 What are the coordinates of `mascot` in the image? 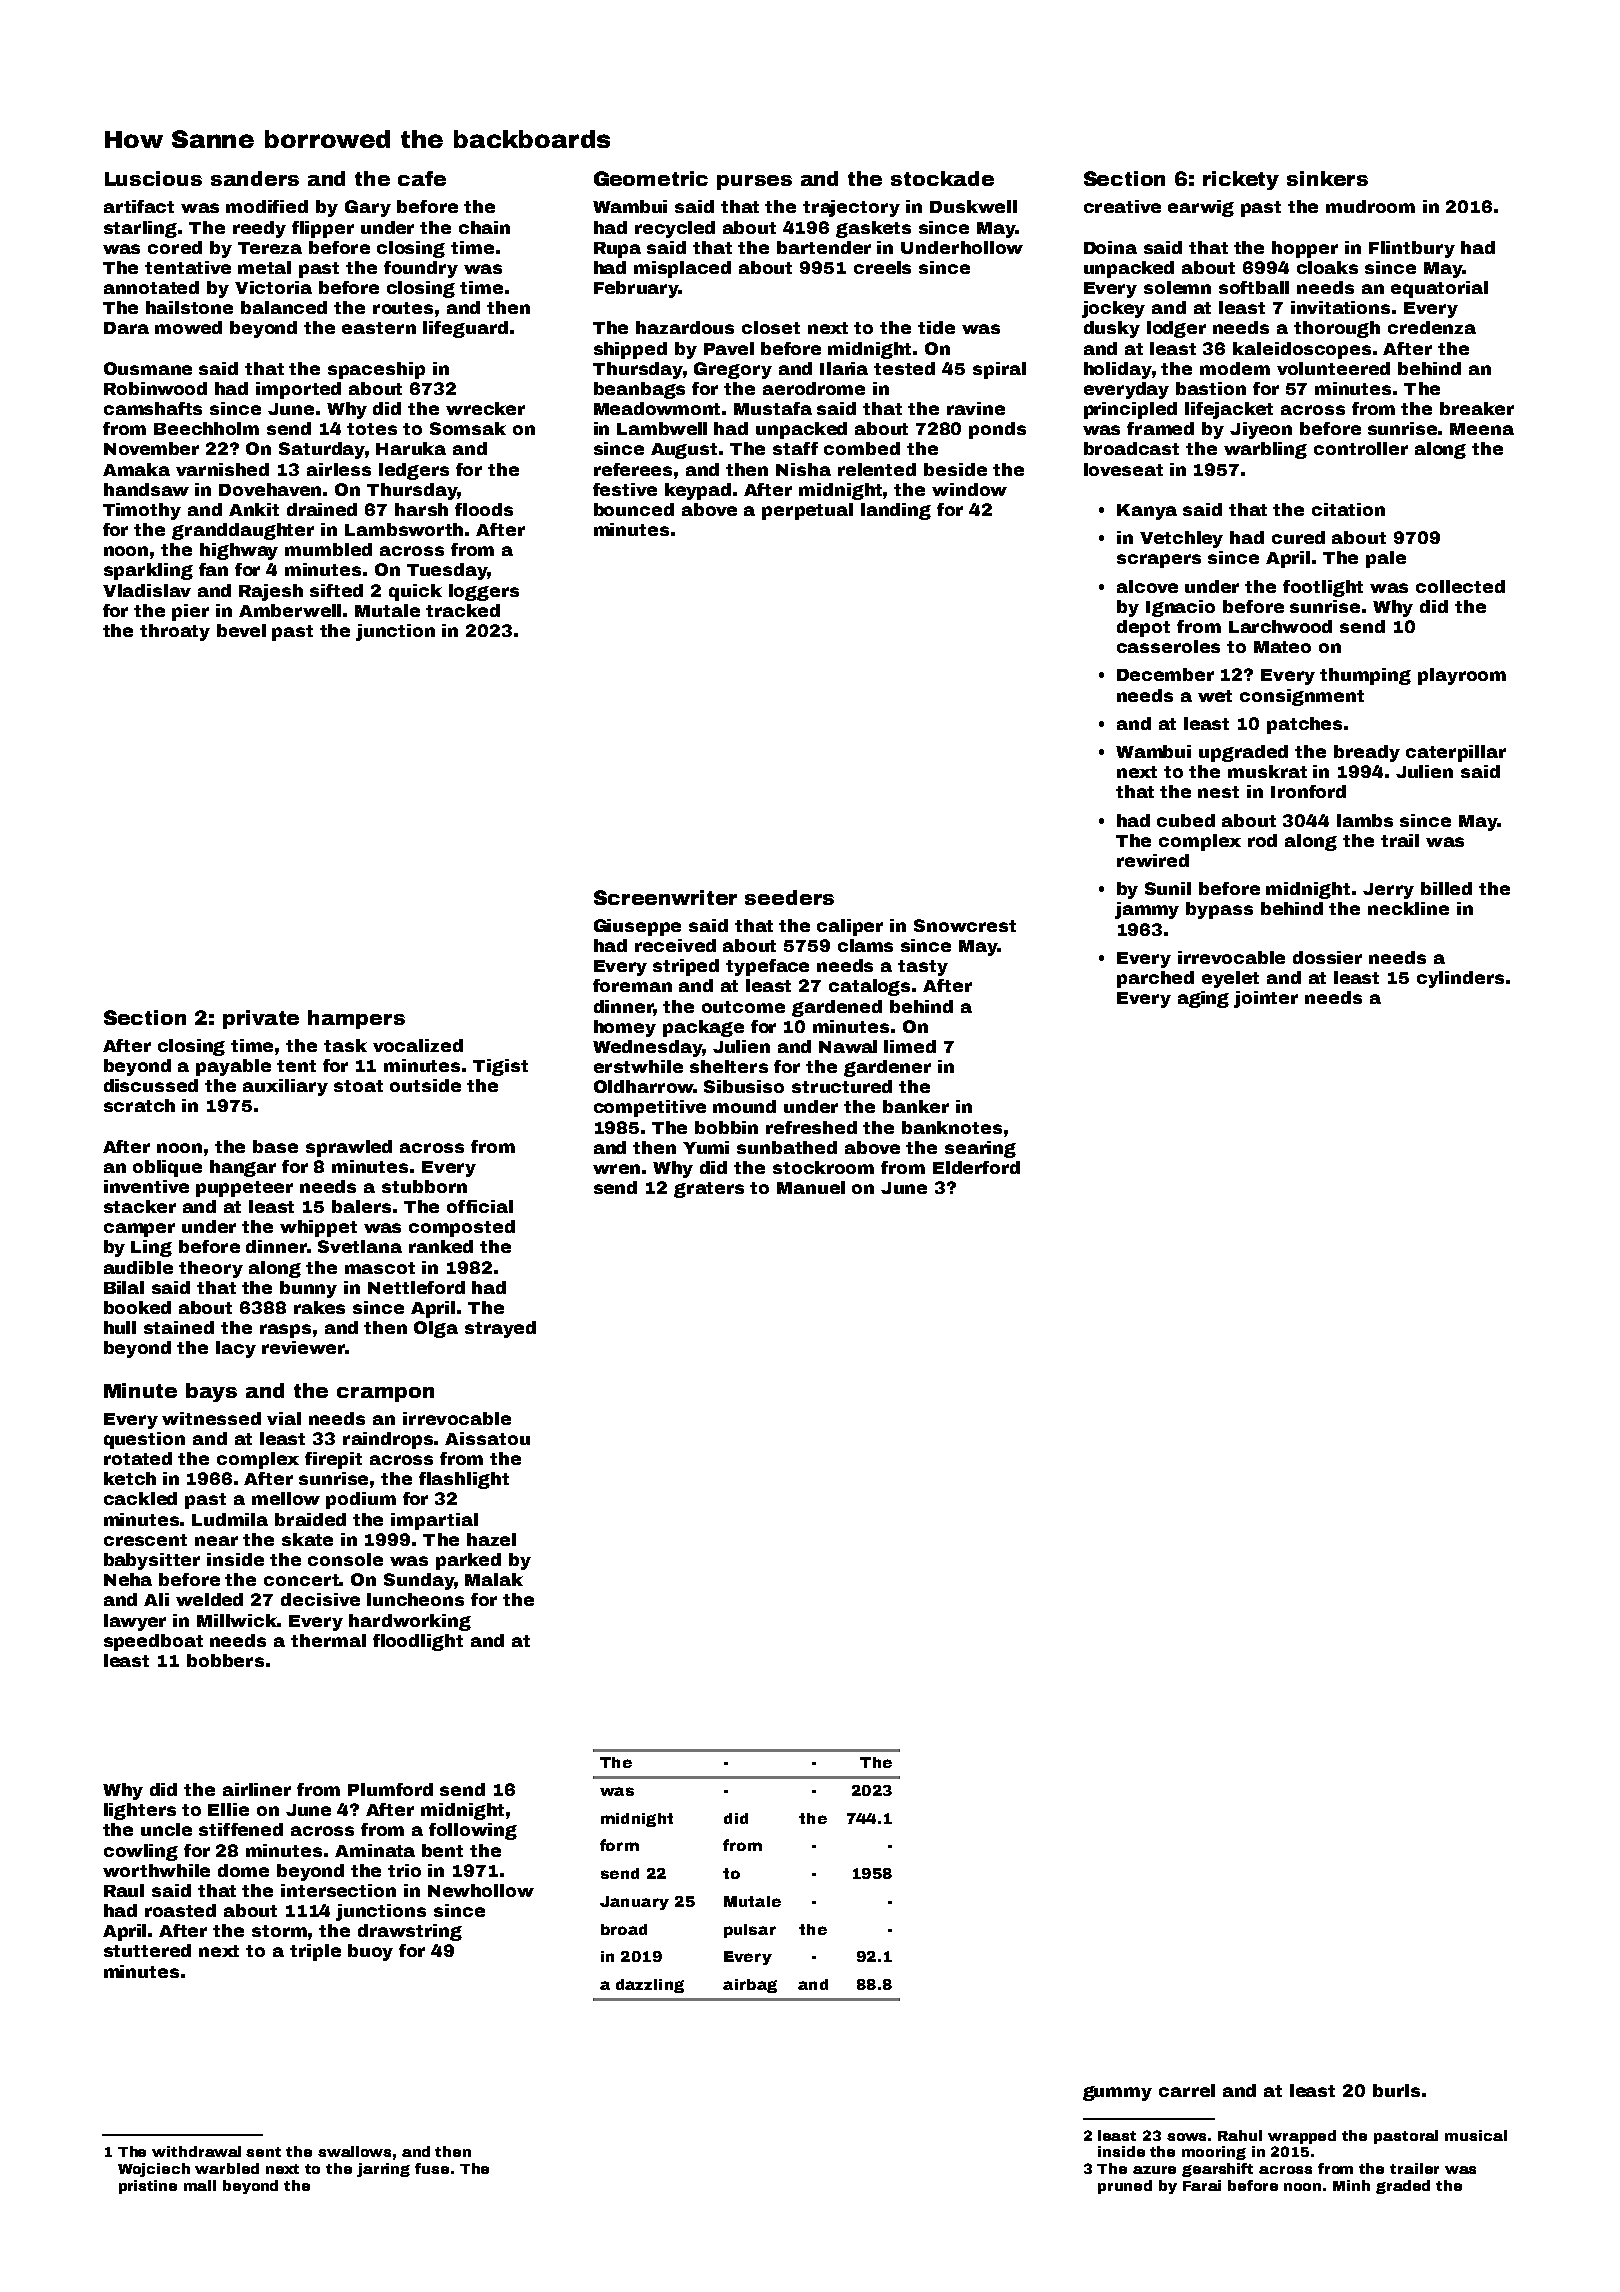 It's located at (380, 1268).
